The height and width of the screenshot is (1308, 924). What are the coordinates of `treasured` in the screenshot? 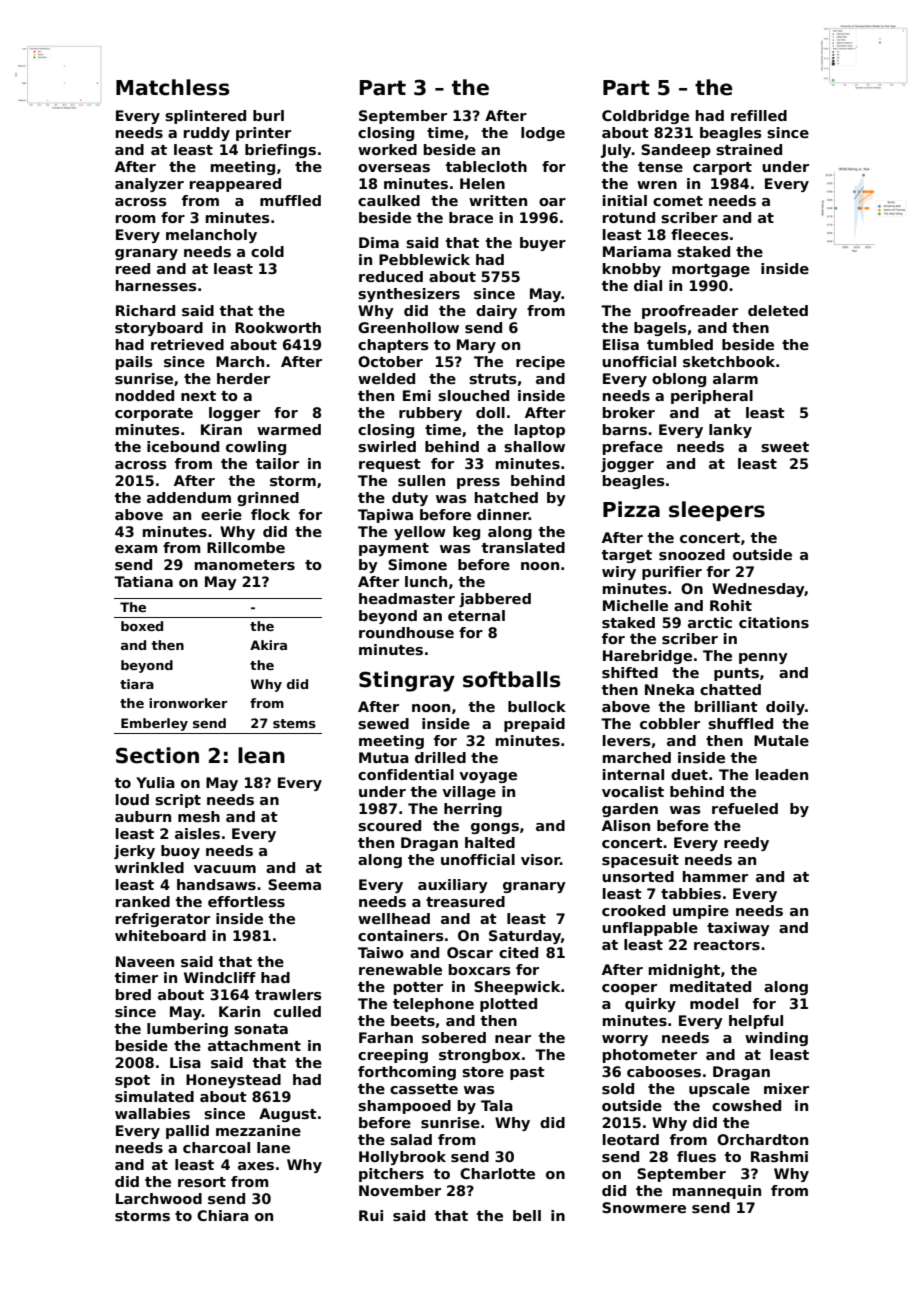 It's located at (465, 901).
